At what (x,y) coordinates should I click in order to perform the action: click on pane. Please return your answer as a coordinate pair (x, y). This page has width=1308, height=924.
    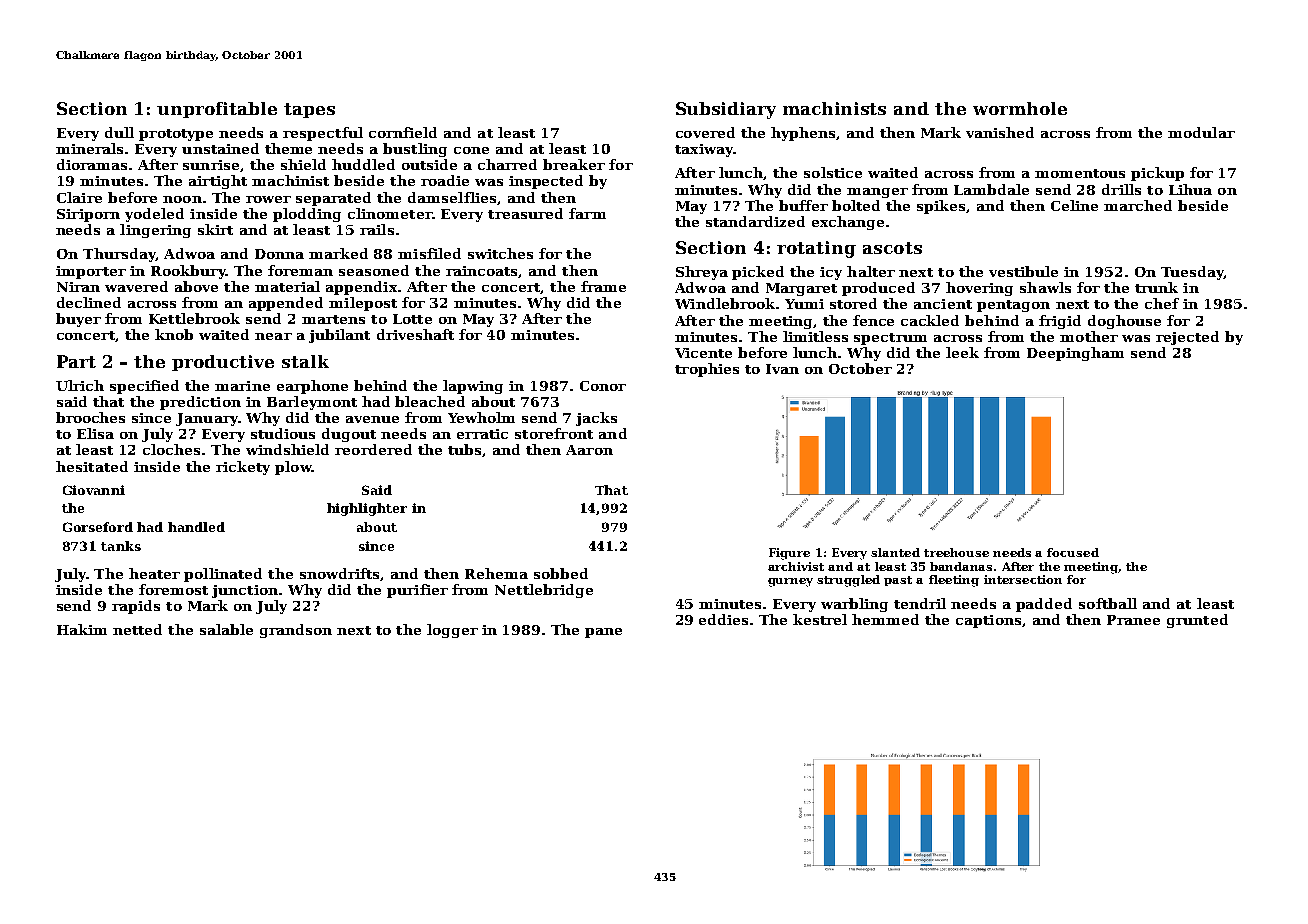
    Looking at the image, I should click on (603, 633).
